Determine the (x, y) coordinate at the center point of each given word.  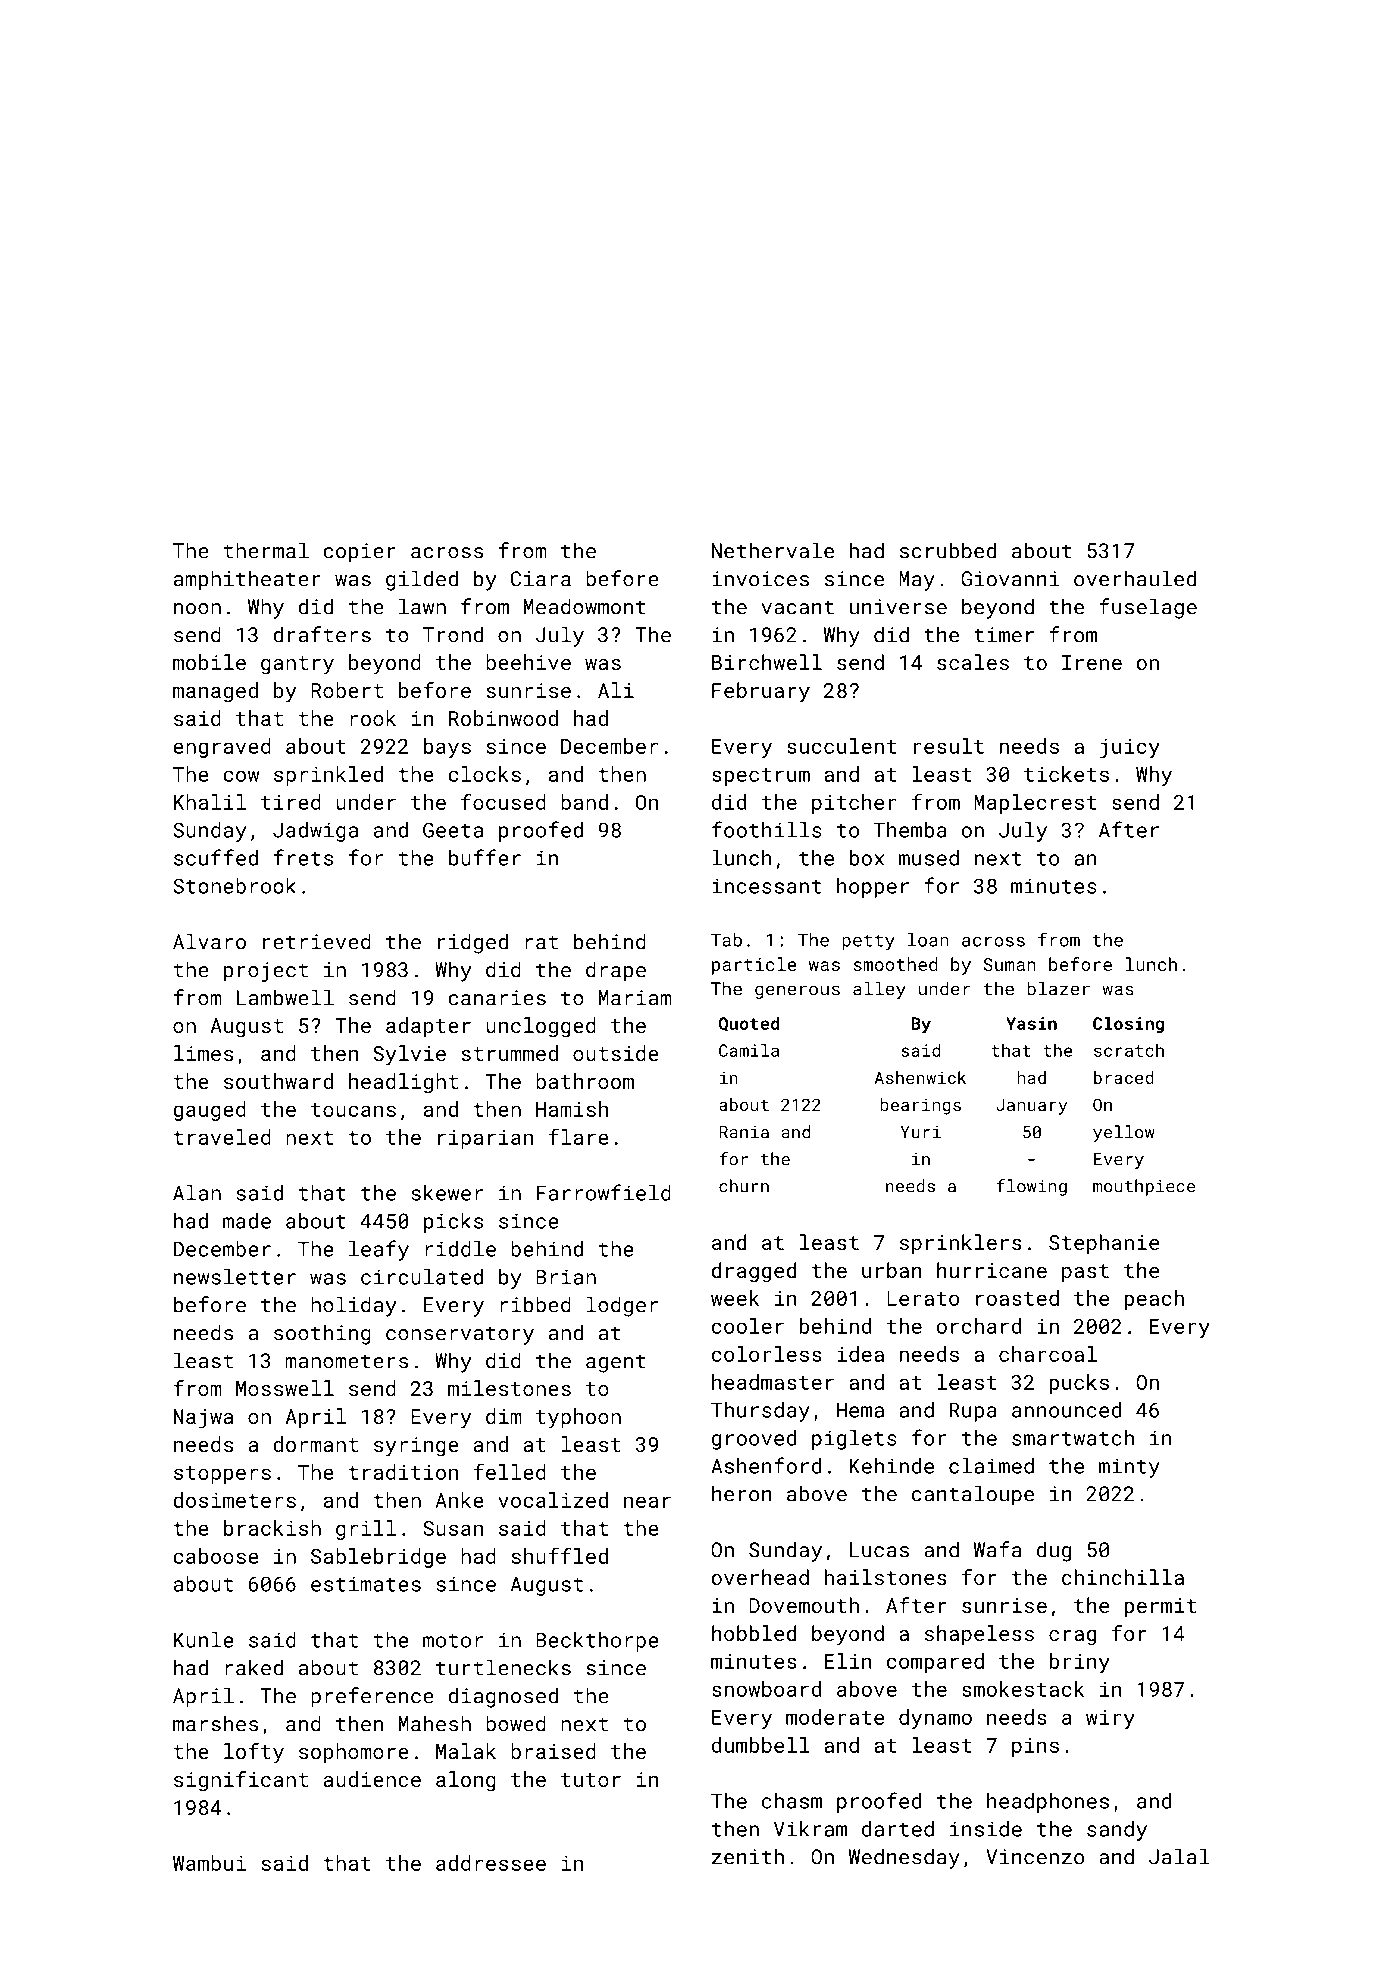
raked (254, 1667)
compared (935, 1663)
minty (1129, 1468)
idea (860, 1354)
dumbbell (760, 1745)
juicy (1130, 748)
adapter (428, 1027)
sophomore (354, 1753)
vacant (797, 607)
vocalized (553, 1500)
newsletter (235, 1277)
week (735, 1298)
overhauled (1135, 578)
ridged (473, 943)
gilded (422, 580)
